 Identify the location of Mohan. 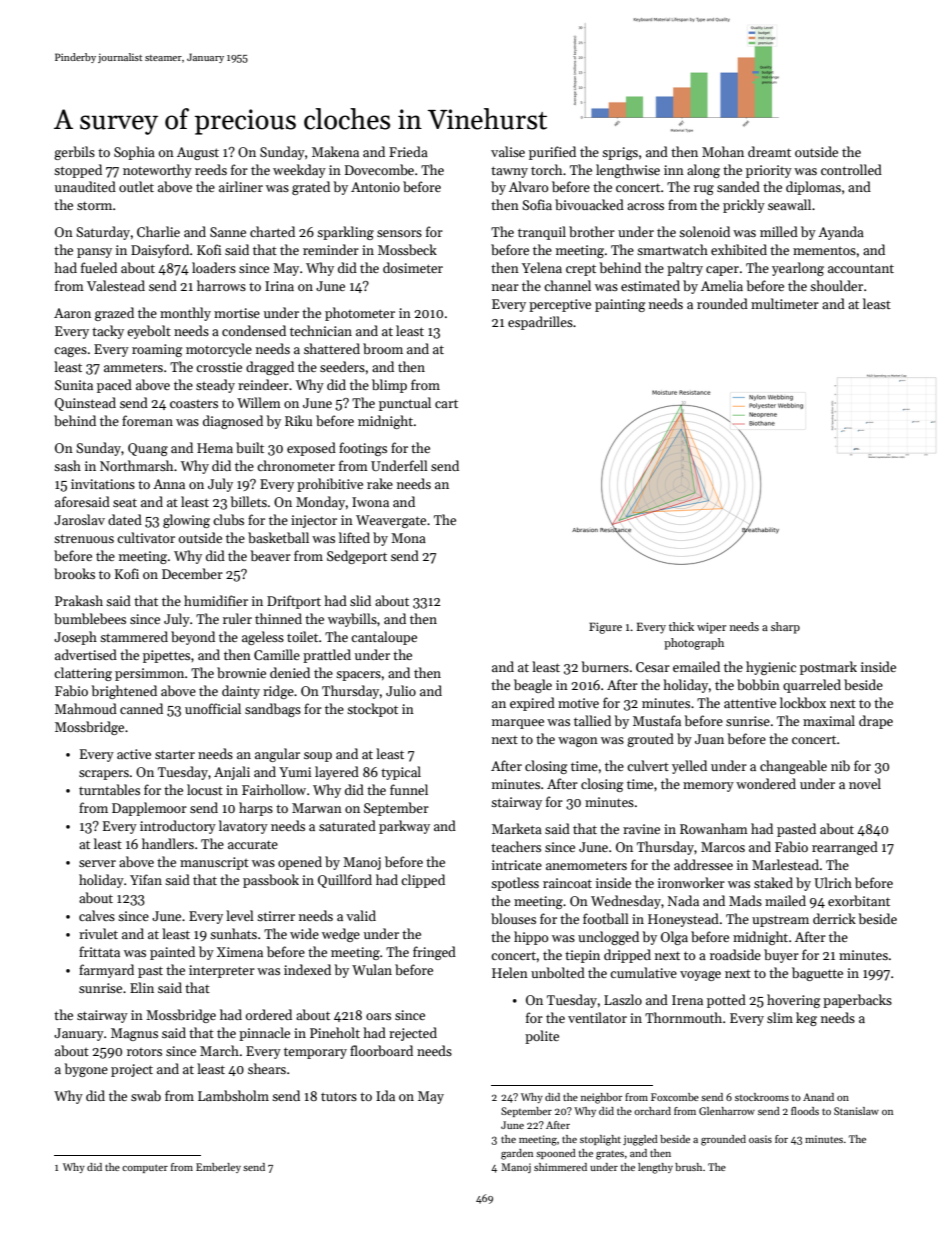
(723, 151).
